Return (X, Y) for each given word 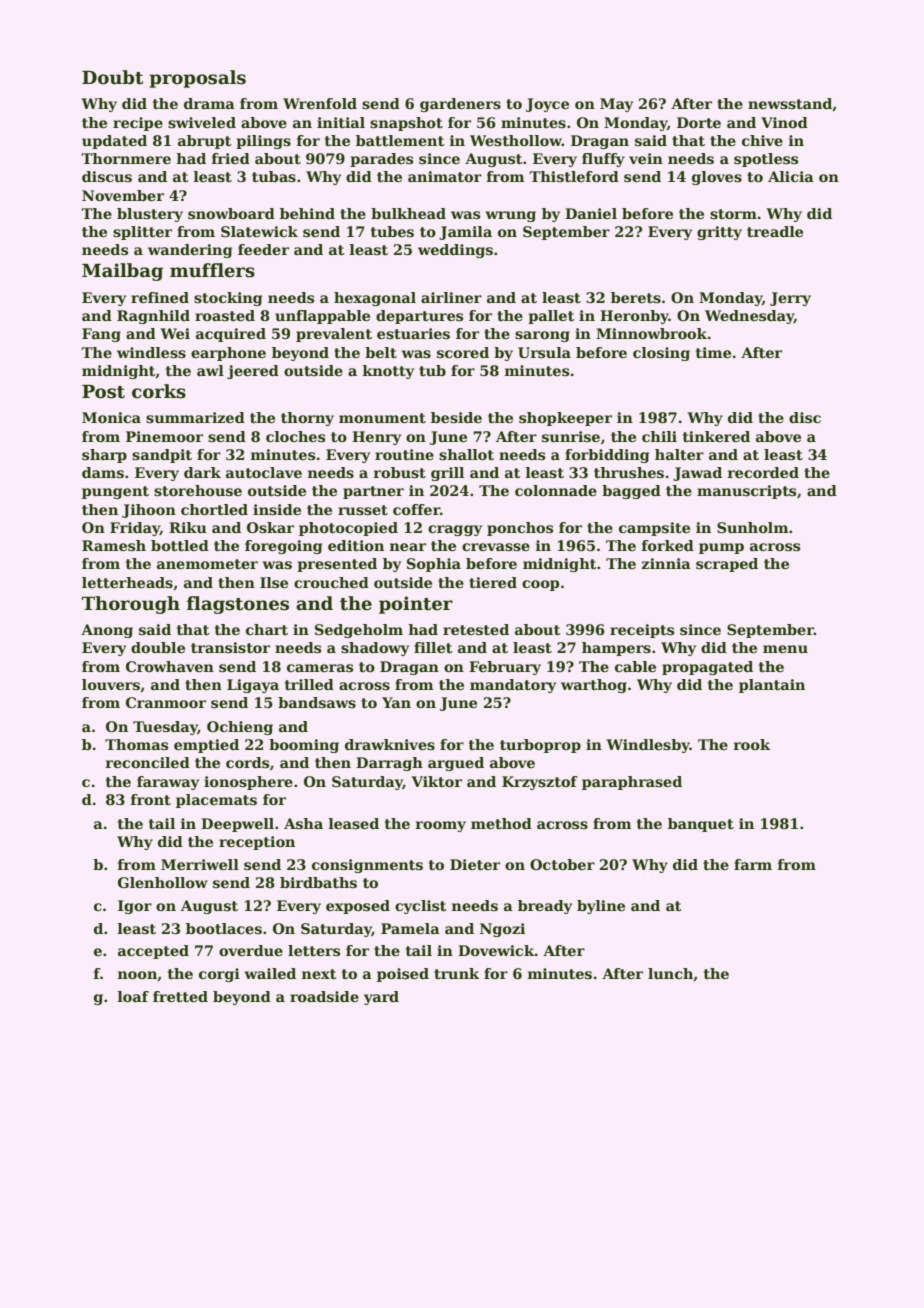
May (616, 105)
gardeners (460, 105)
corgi (219, 975)
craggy (455, 530)
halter (679, 454)
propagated (707, 668)
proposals (197, 79)
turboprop (540, 746)
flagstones (238, 605)
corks (159, 391)
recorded (763, 472)
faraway (168, 783)
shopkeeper (565, 419)
